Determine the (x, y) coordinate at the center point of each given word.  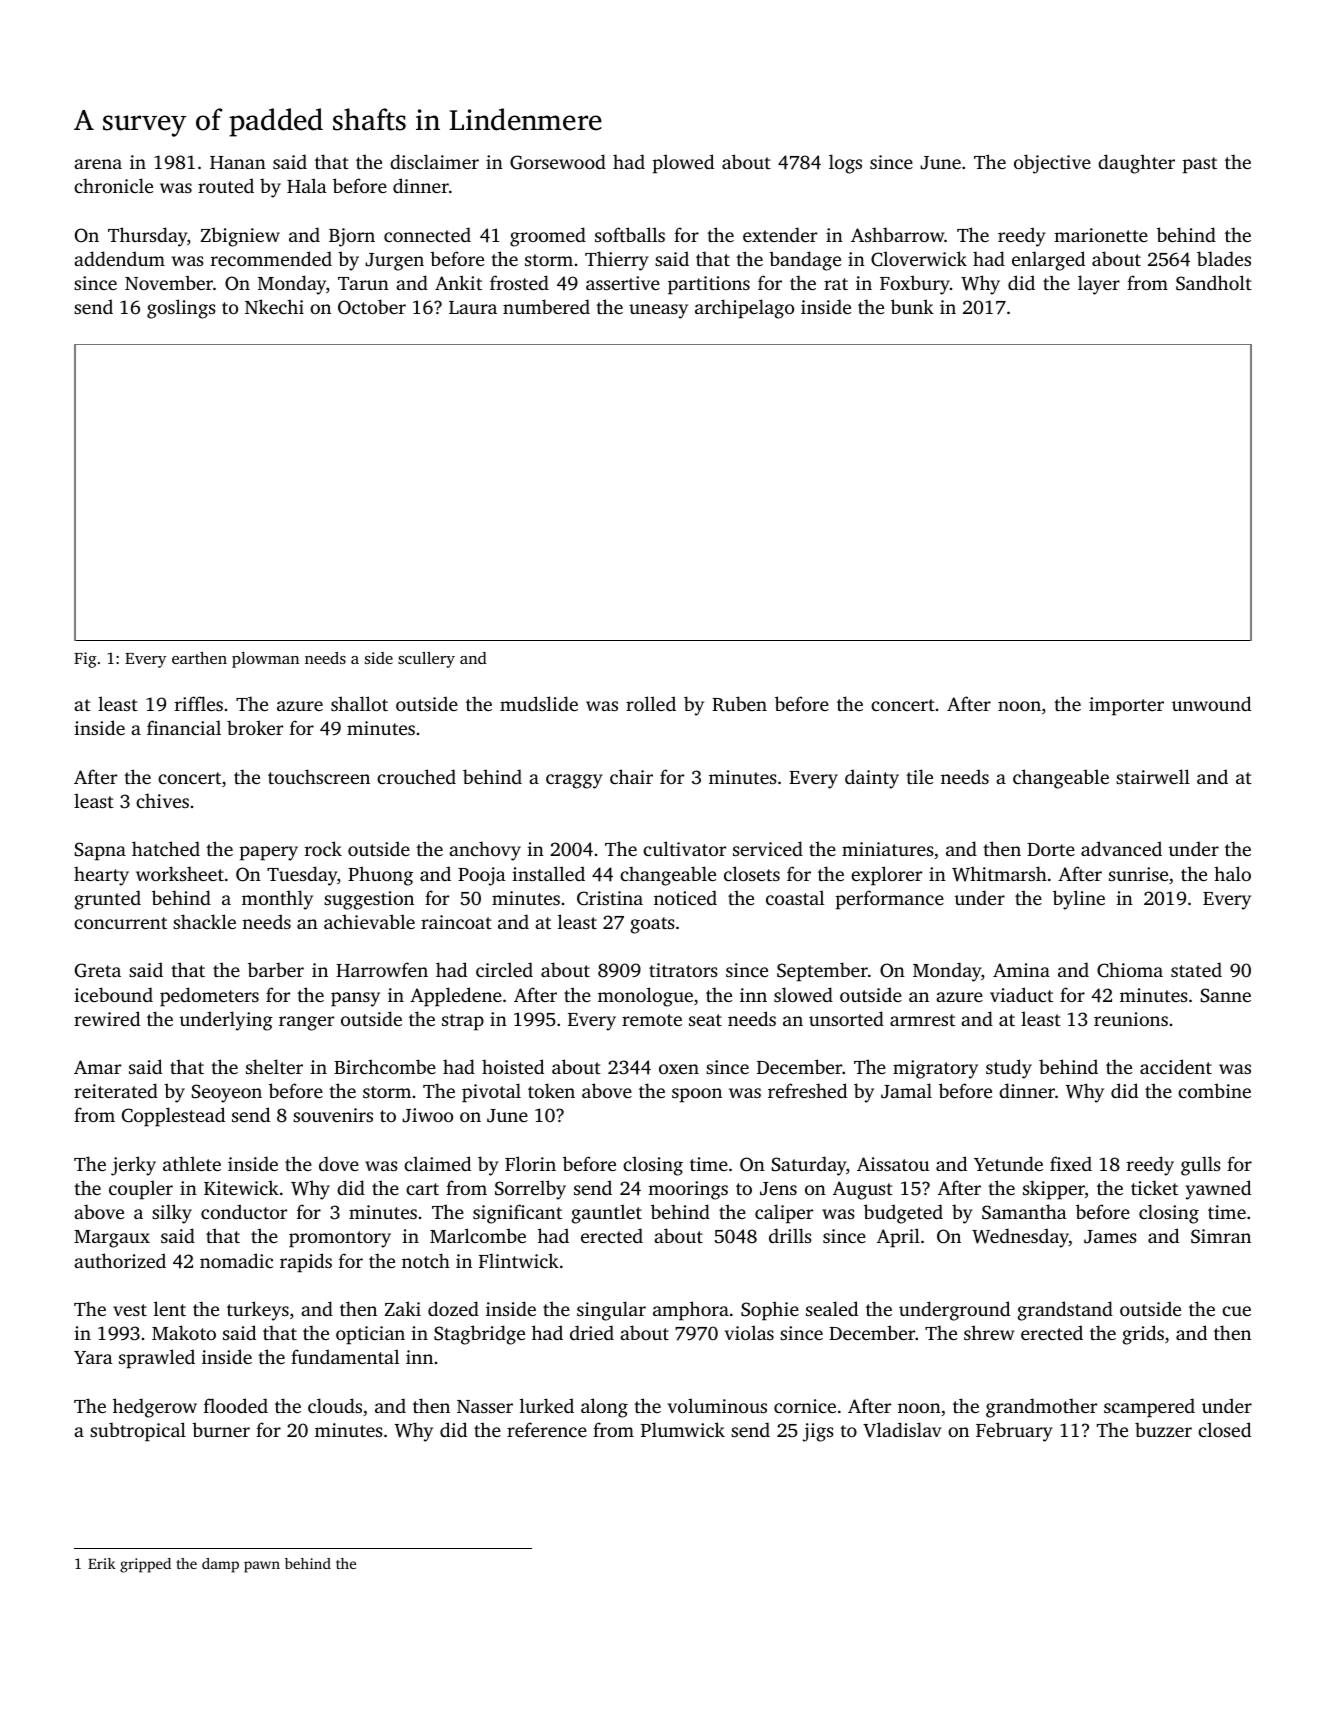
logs (845, 164)
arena (98, 164)
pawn (262, 1567)
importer (1126, 706)
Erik (102, 1563)
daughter (1136, 164)
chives (162, 800)
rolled (651, 703)
